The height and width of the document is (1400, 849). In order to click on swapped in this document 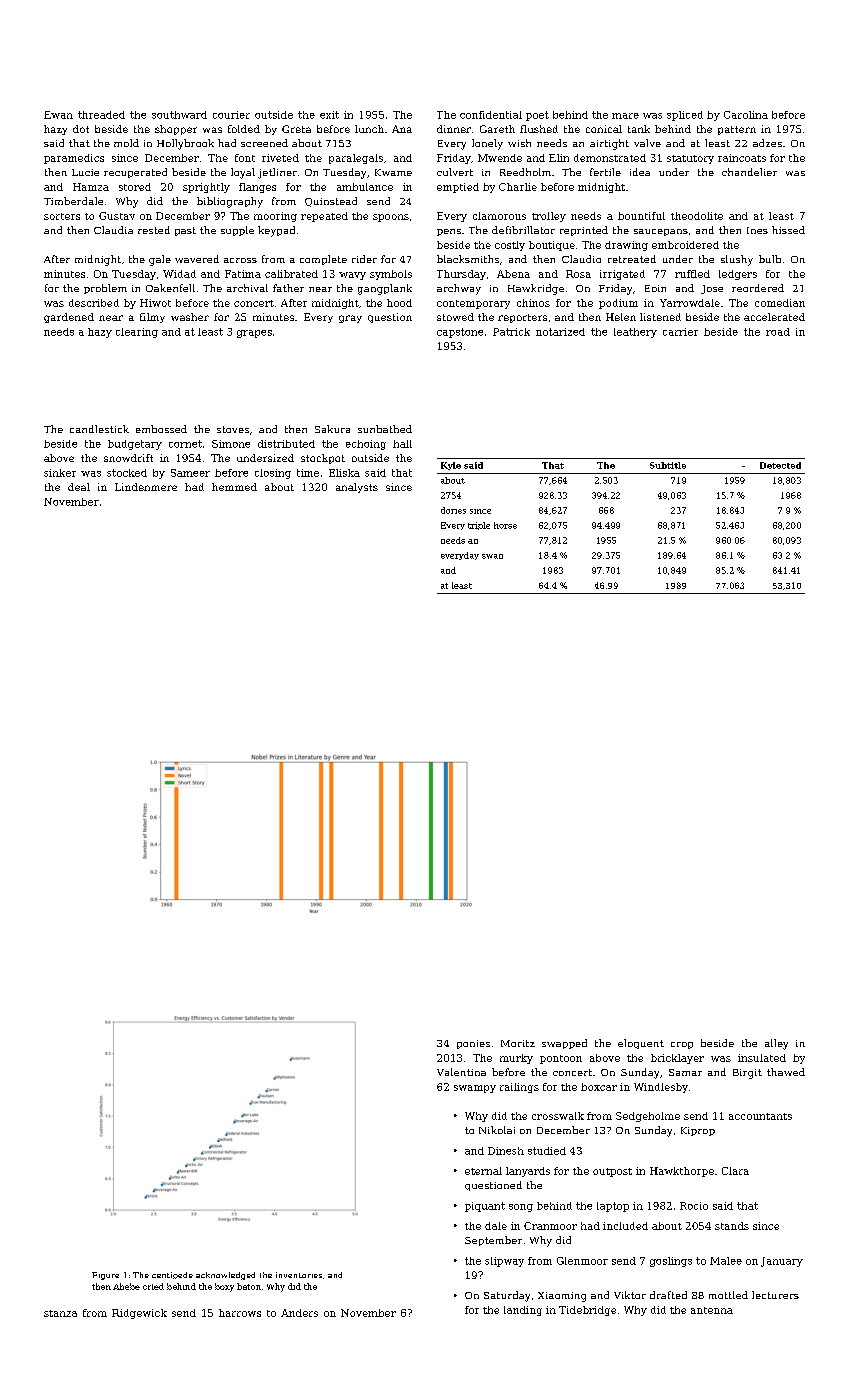, I will do `click(564, 1044)`.
